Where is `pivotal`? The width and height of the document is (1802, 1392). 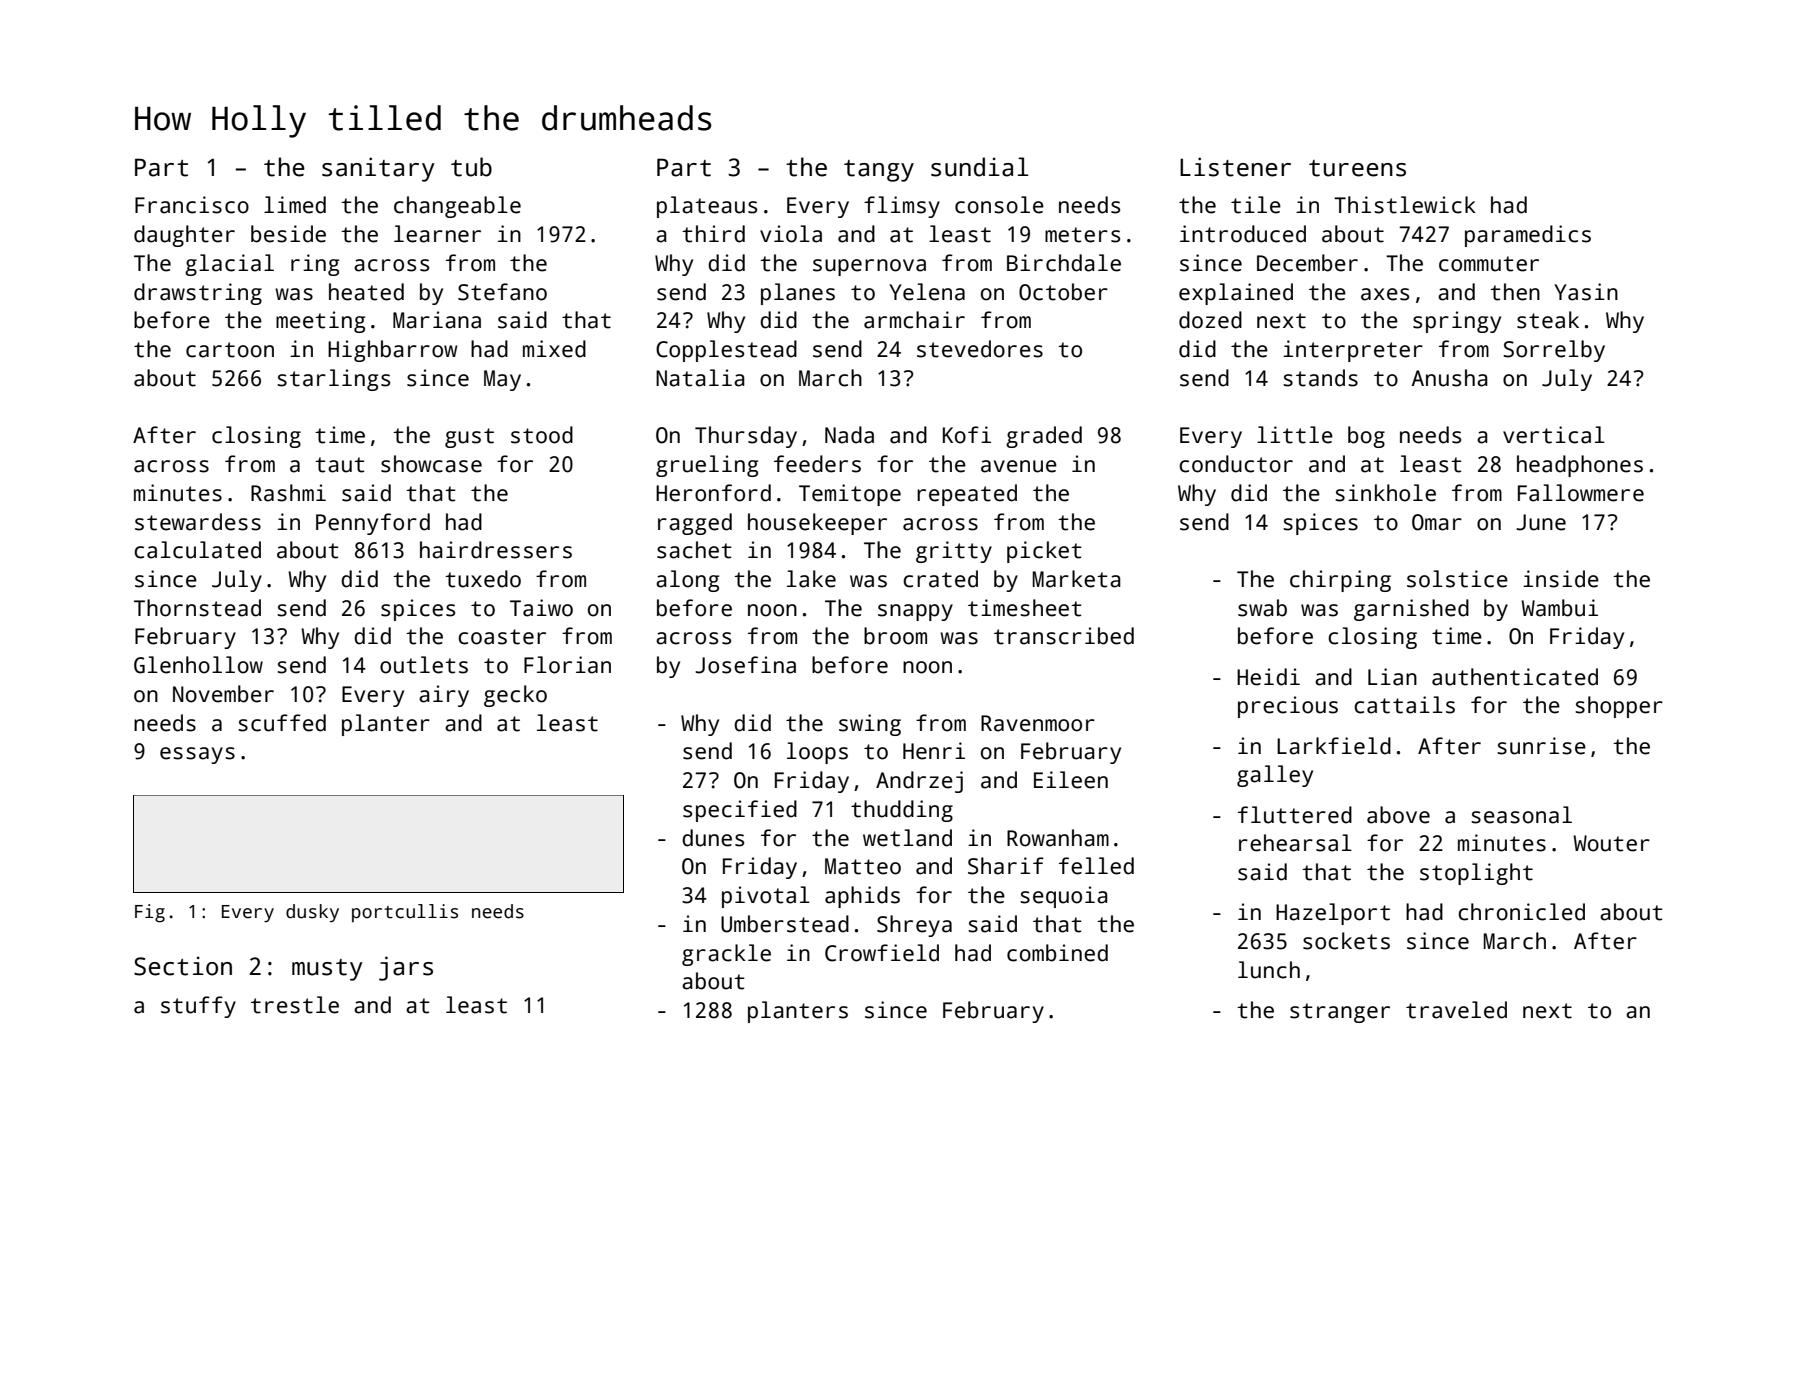
pivotal is located at coordinates (766, 897).
